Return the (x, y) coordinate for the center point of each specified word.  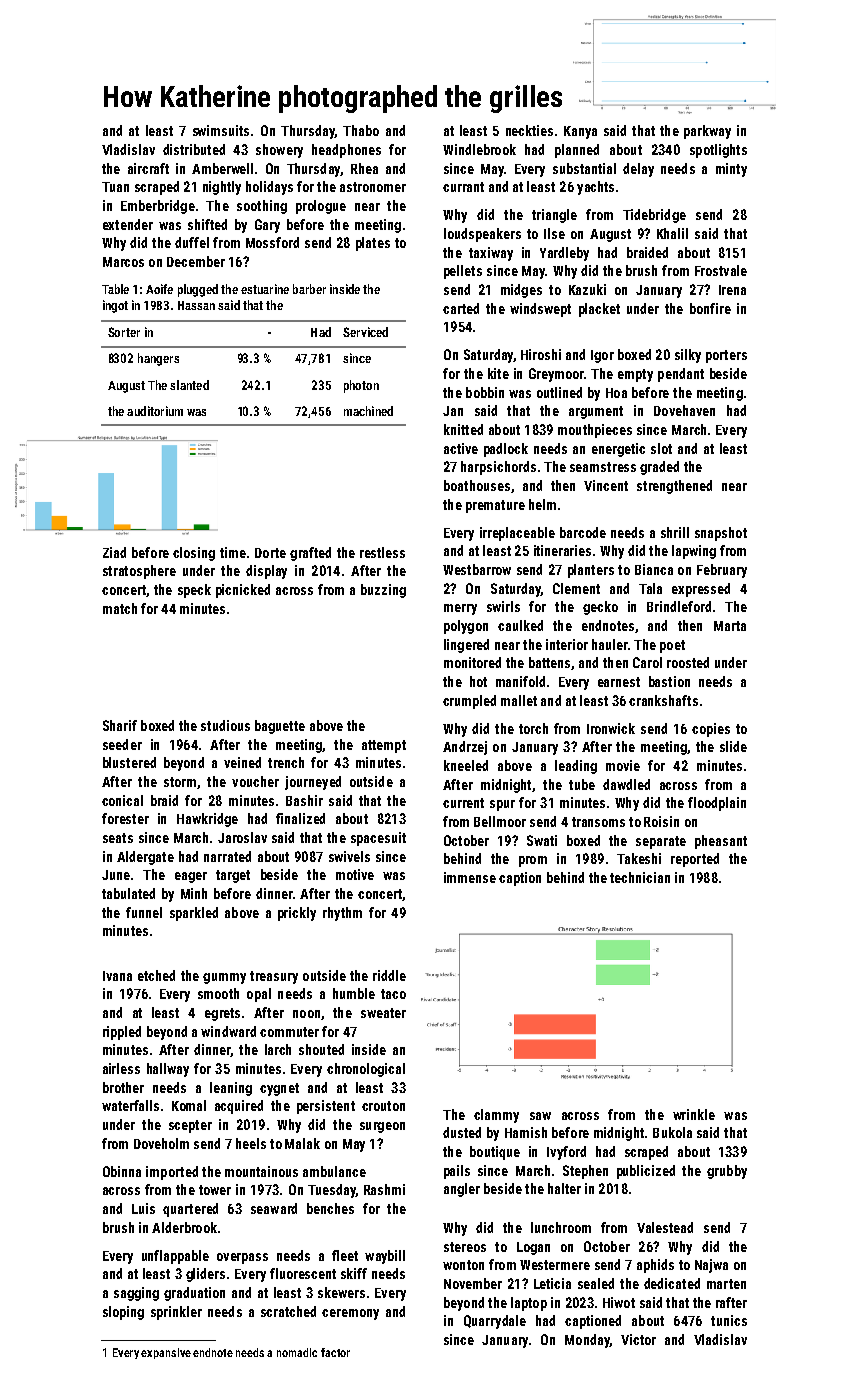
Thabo (361, 130)
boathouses (477, 485)
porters (726, 356)
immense (470, 877)
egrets (222, 1014)
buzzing (383, 591)
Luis (143, 1208)
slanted (189, 385)
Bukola (672, 1132)
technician (640, 877)
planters (591, 571)
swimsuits (221, 130)
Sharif (120, 725)
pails (457, 1172)
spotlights (718, 151)
